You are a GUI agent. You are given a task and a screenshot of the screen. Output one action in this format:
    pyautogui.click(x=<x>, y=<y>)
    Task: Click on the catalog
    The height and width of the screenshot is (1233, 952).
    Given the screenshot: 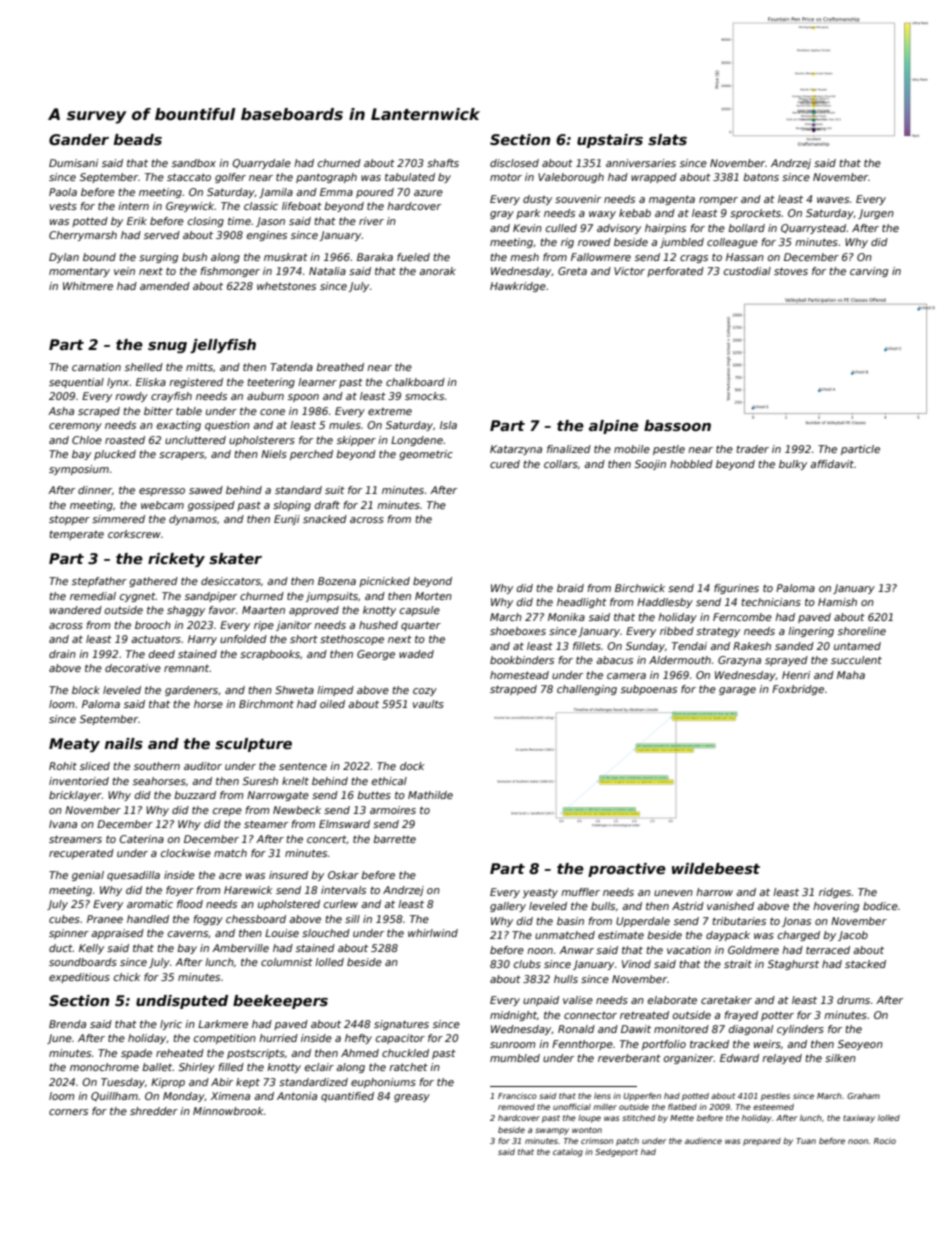 What is the action you would take?
    pyautogui.click(x=568, y=1153)
